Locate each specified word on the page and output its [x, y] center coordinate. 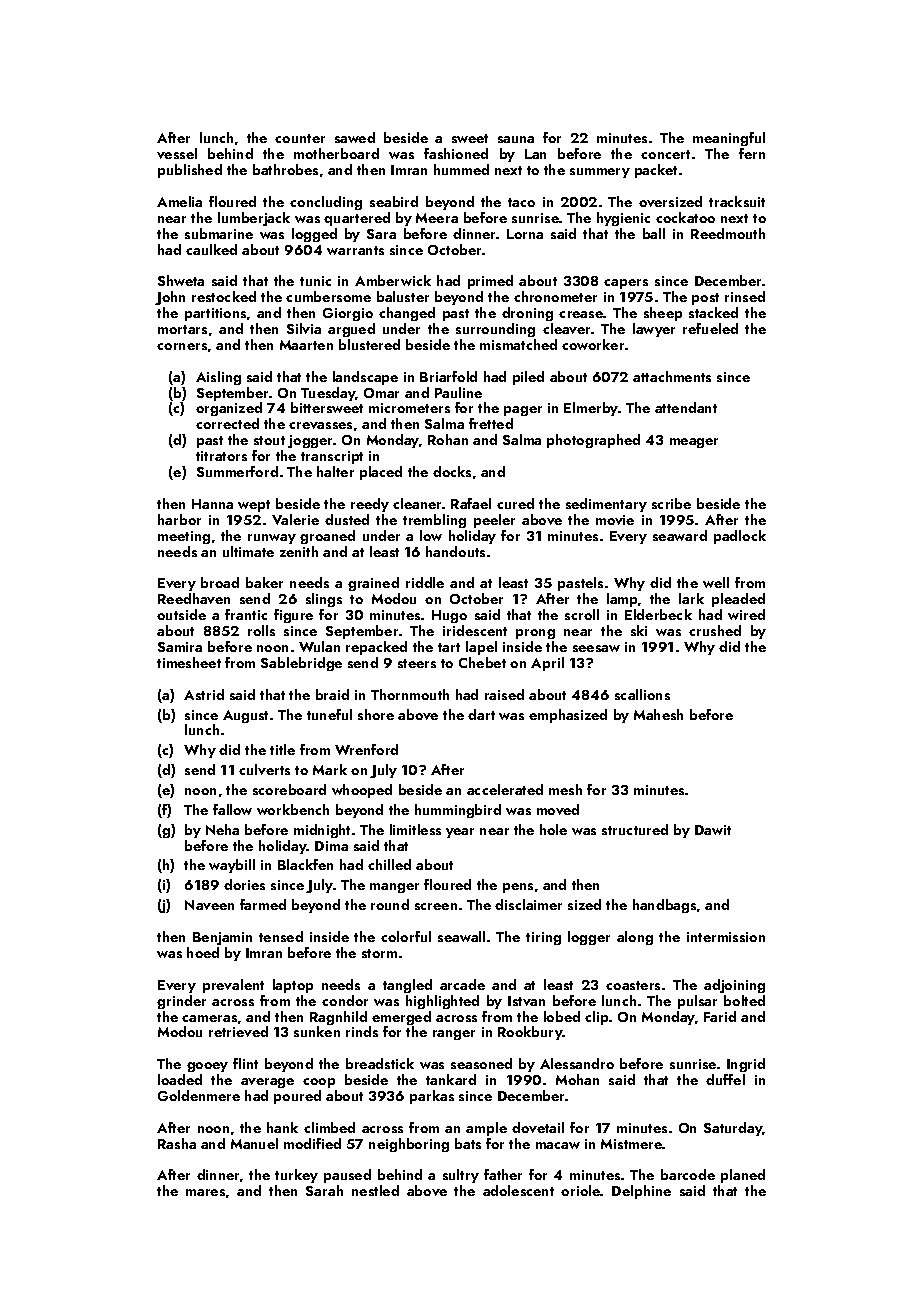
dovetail [538, 1127]
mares [205, 1192]
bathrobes [285, 169]
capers [626, 284]
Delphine [641, 1192]
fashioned [456, 153]
